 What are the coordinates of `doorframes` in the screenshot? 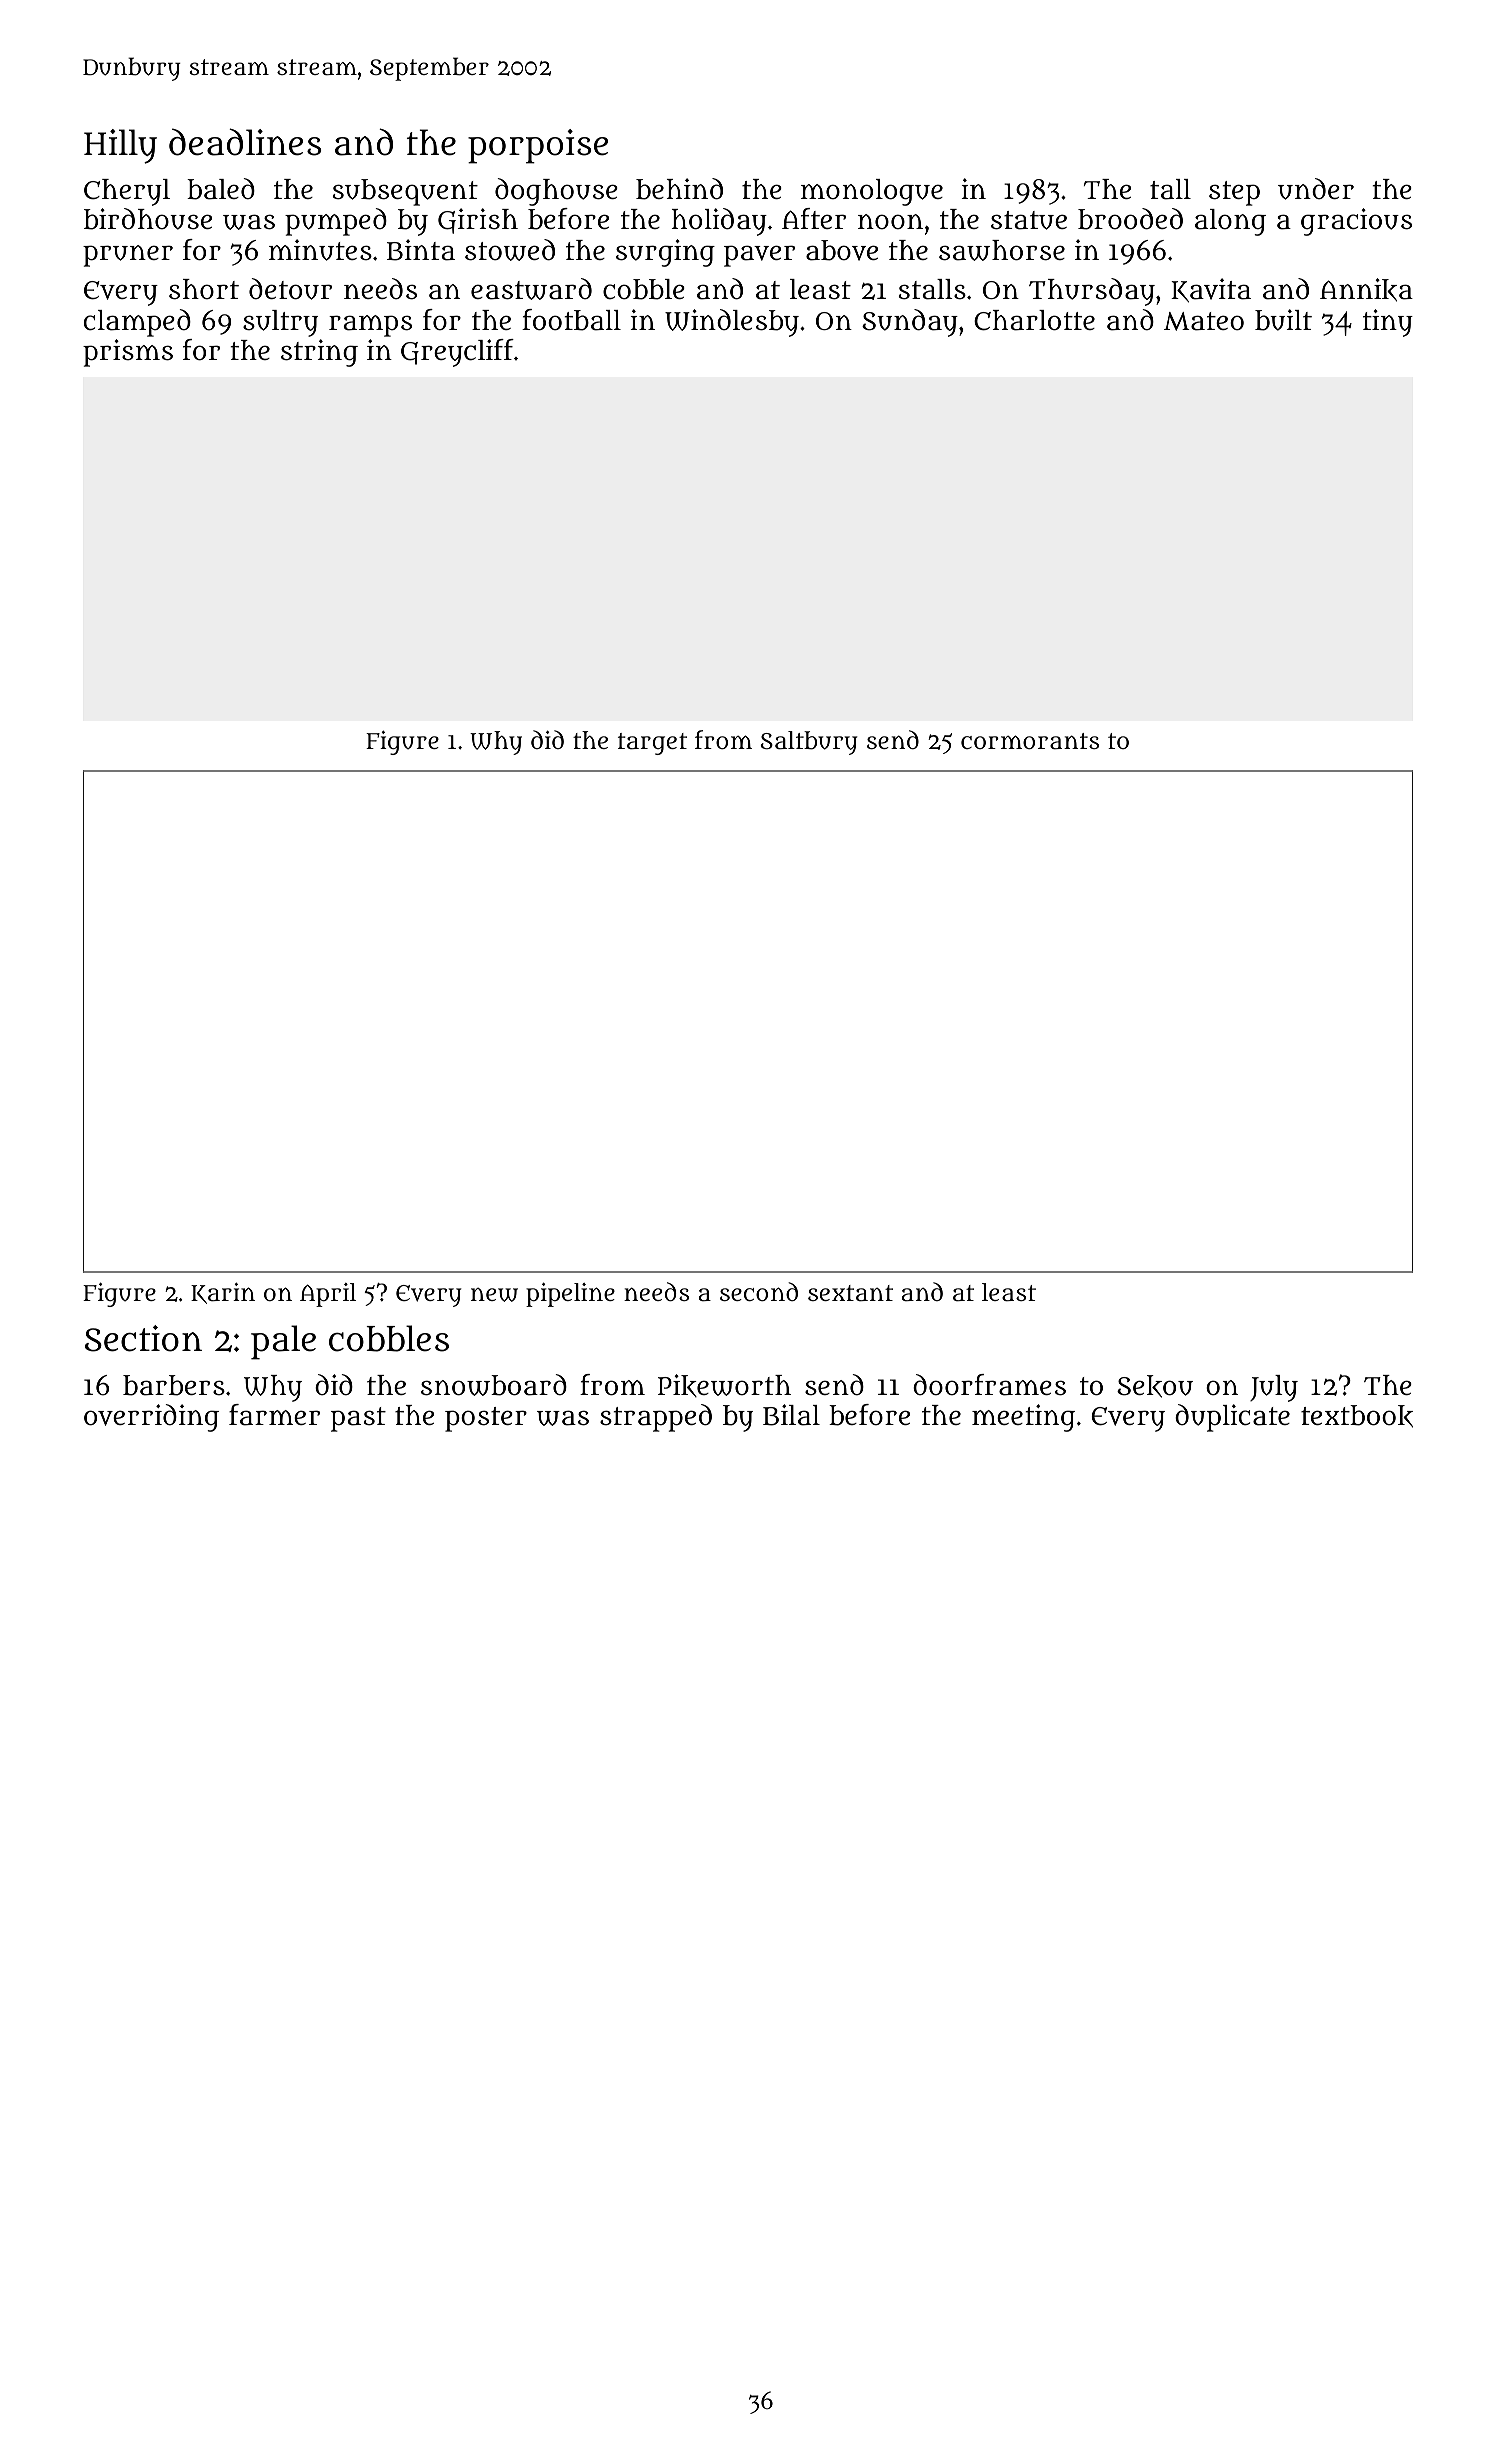 It's located at (989, 1385).
